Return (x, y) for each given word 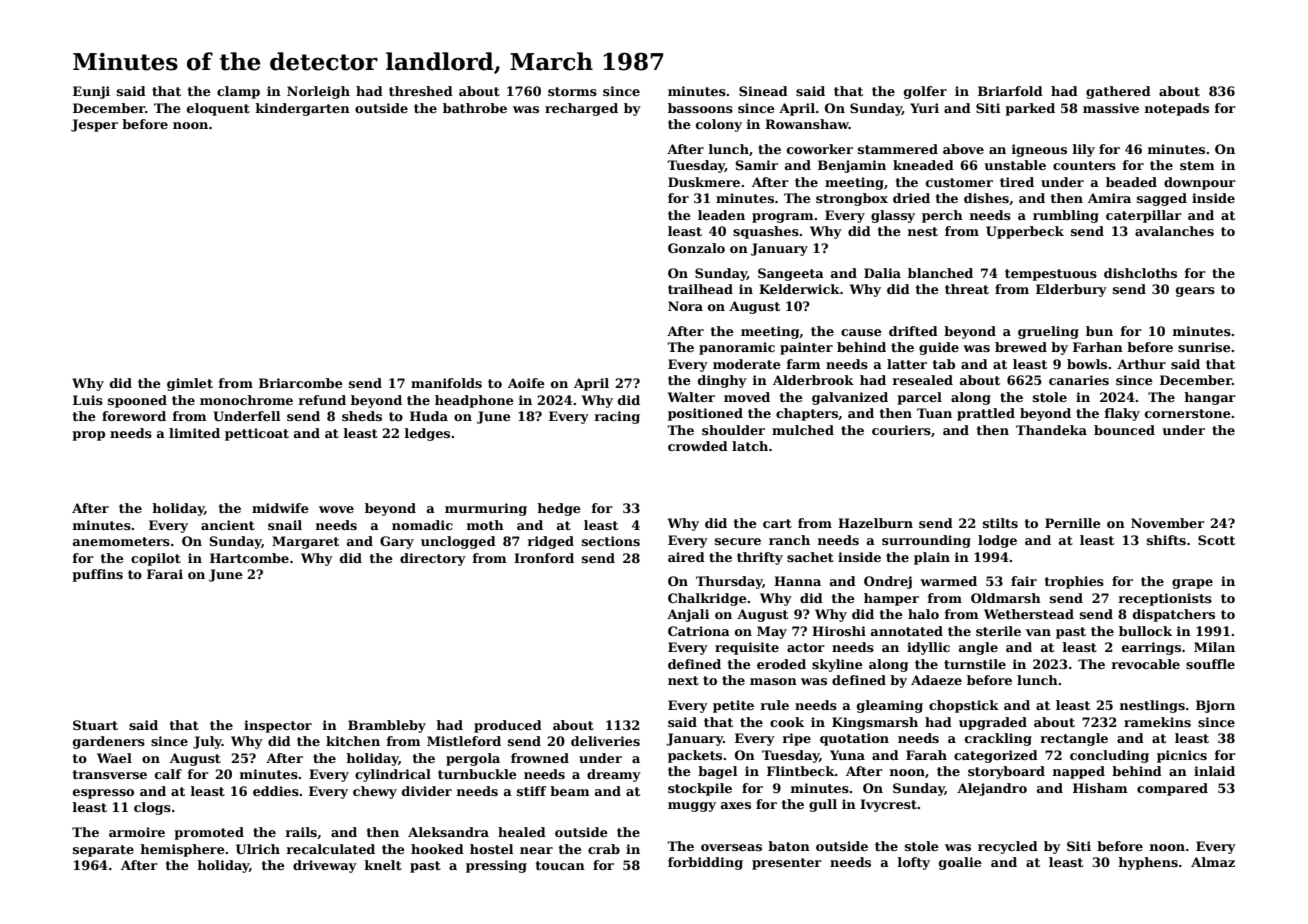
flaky (1122, 414)
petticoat (257, 434)
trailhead (700, 289)
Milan (1214, 647)
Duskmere (704, 182)
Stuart (95, 725)
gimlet (190, 384)
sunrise (1204, 347)
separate (103, 851)
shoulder (733, 430)
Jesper (94, 125)
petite (733, 706)
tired (1017, 182)
